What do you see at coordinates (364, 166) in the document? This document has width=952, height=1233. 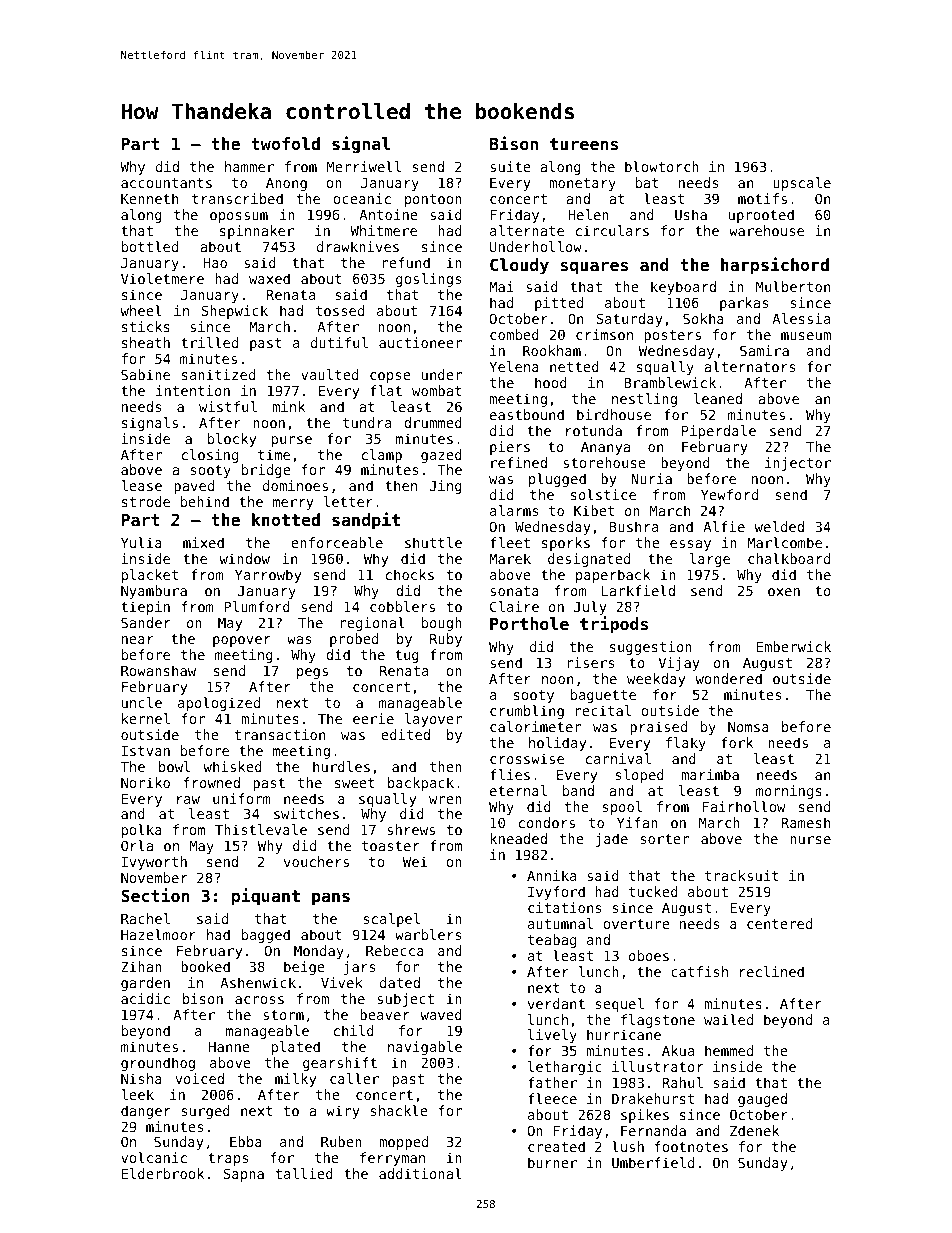 I see `Merriwell` at bounding box center [364, 166].
